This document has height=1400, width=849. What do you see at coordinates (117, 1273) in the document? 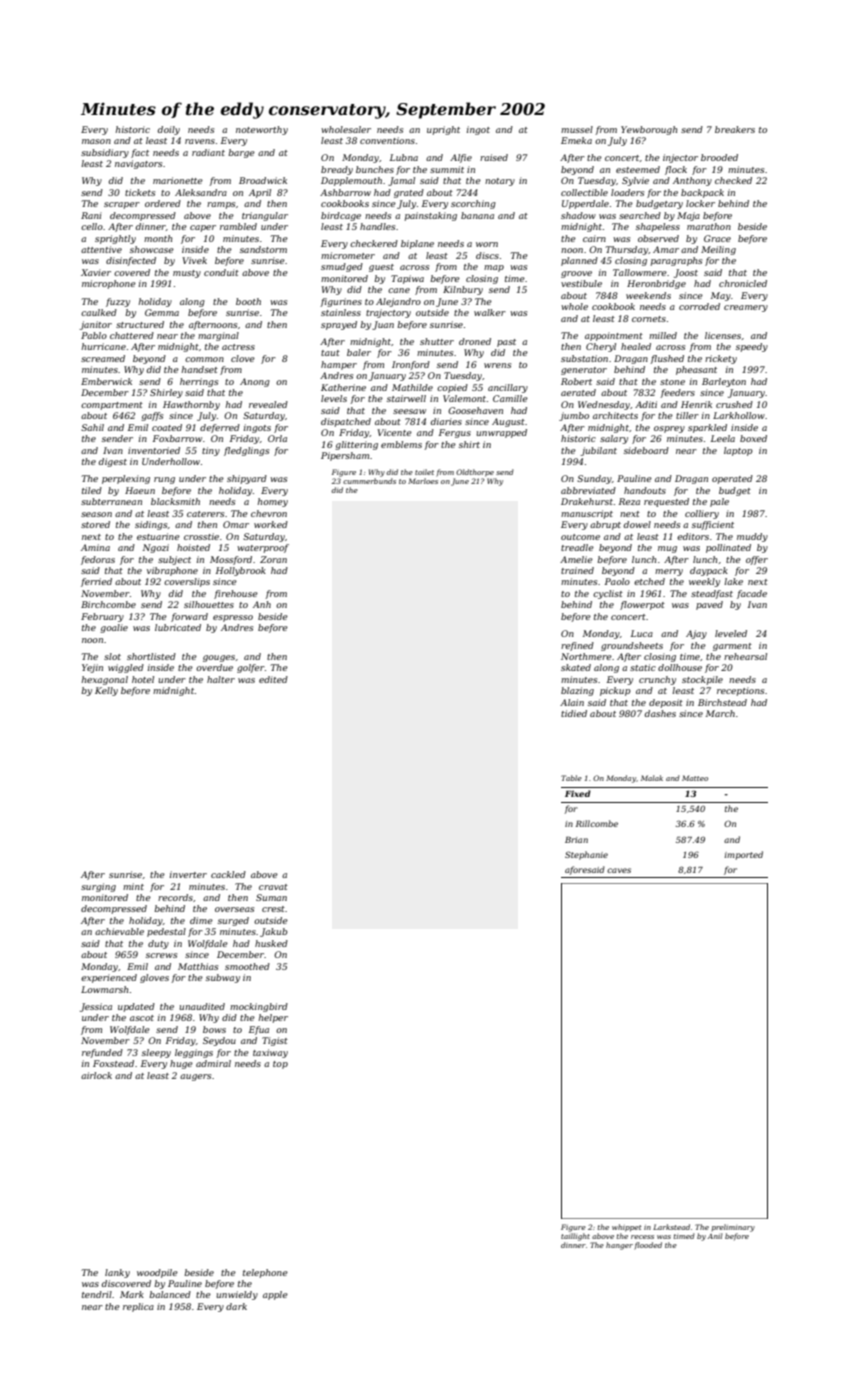
I see `lanky` at bounding box center [117, 1273].
